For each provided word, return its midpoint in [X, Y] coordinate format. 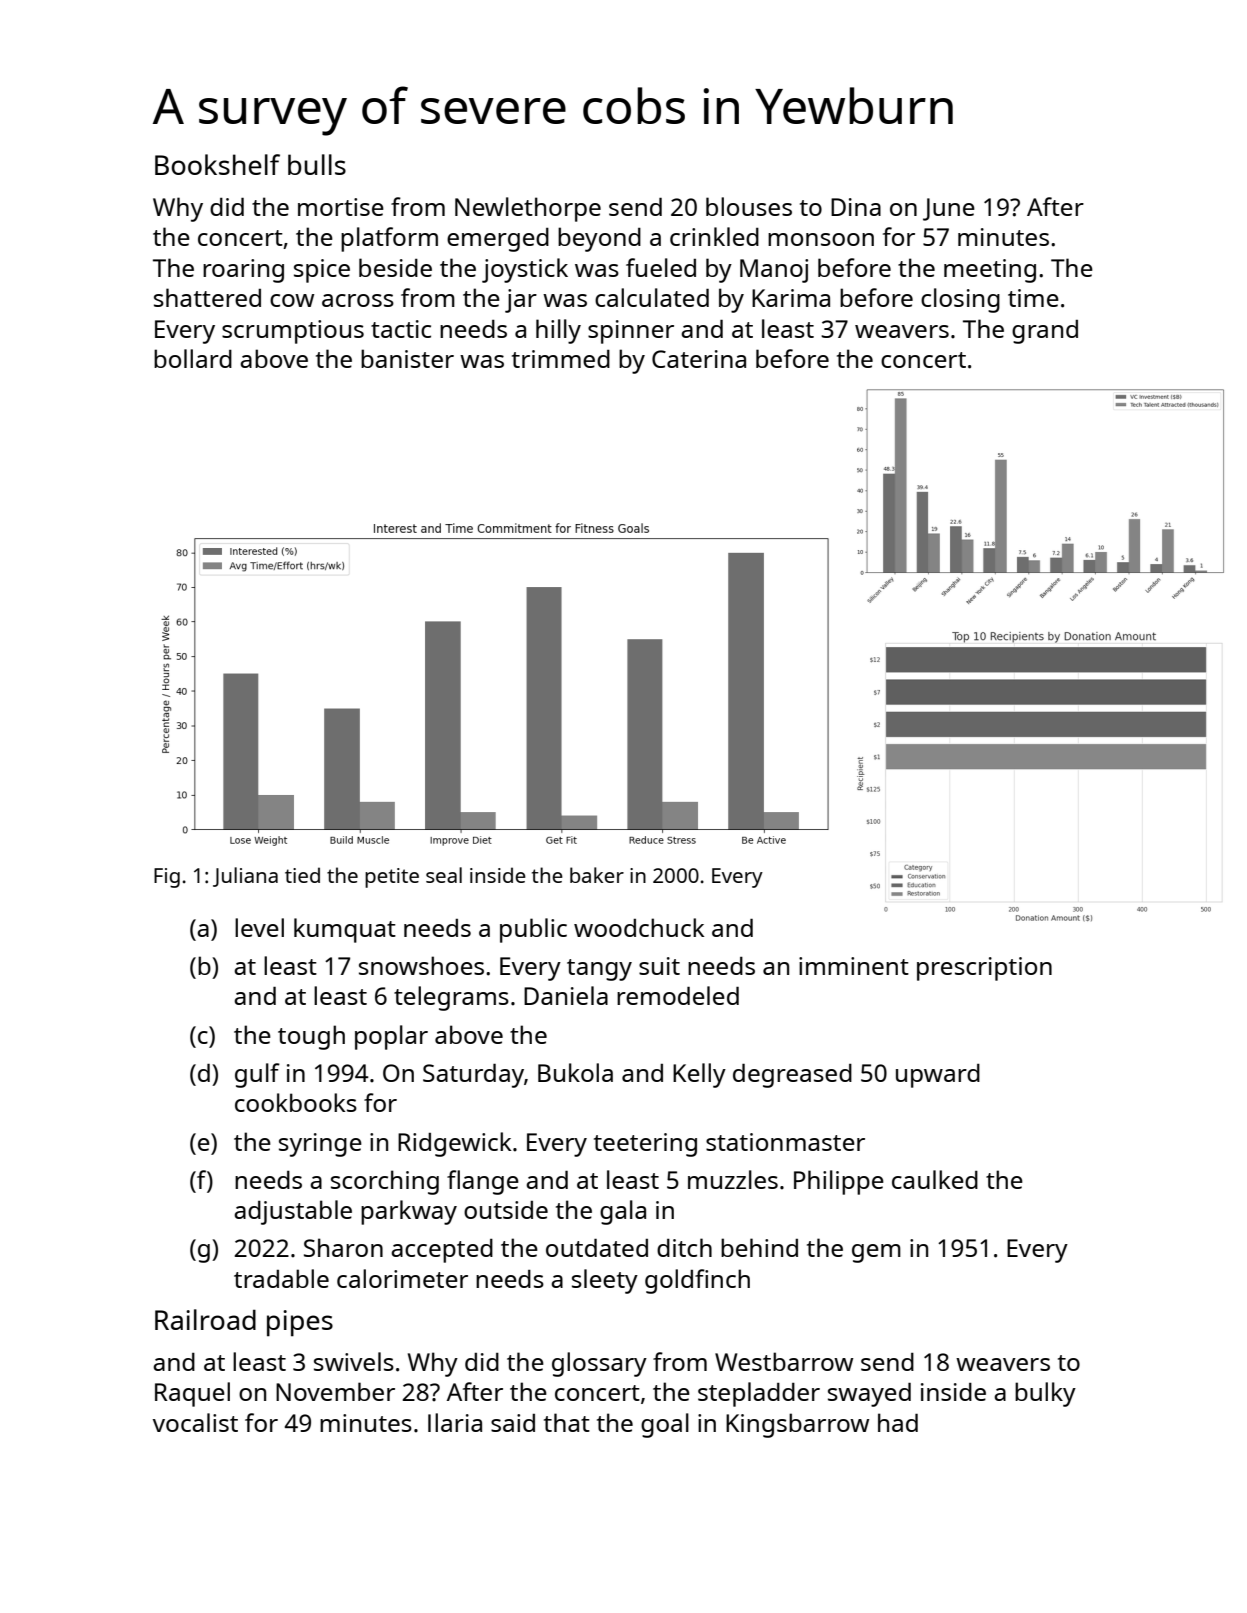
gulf [257, 1075]
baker [597, 875]
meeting [990, 271]
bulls [317, 164]
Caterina [699, 359]
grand [1045, 332]
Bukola [575, 1072]
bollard [193, 358]
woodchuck [639, 927]
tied [302, 875]
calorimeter [402, 1278]
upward [938, 1076]
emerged [498, 240]
